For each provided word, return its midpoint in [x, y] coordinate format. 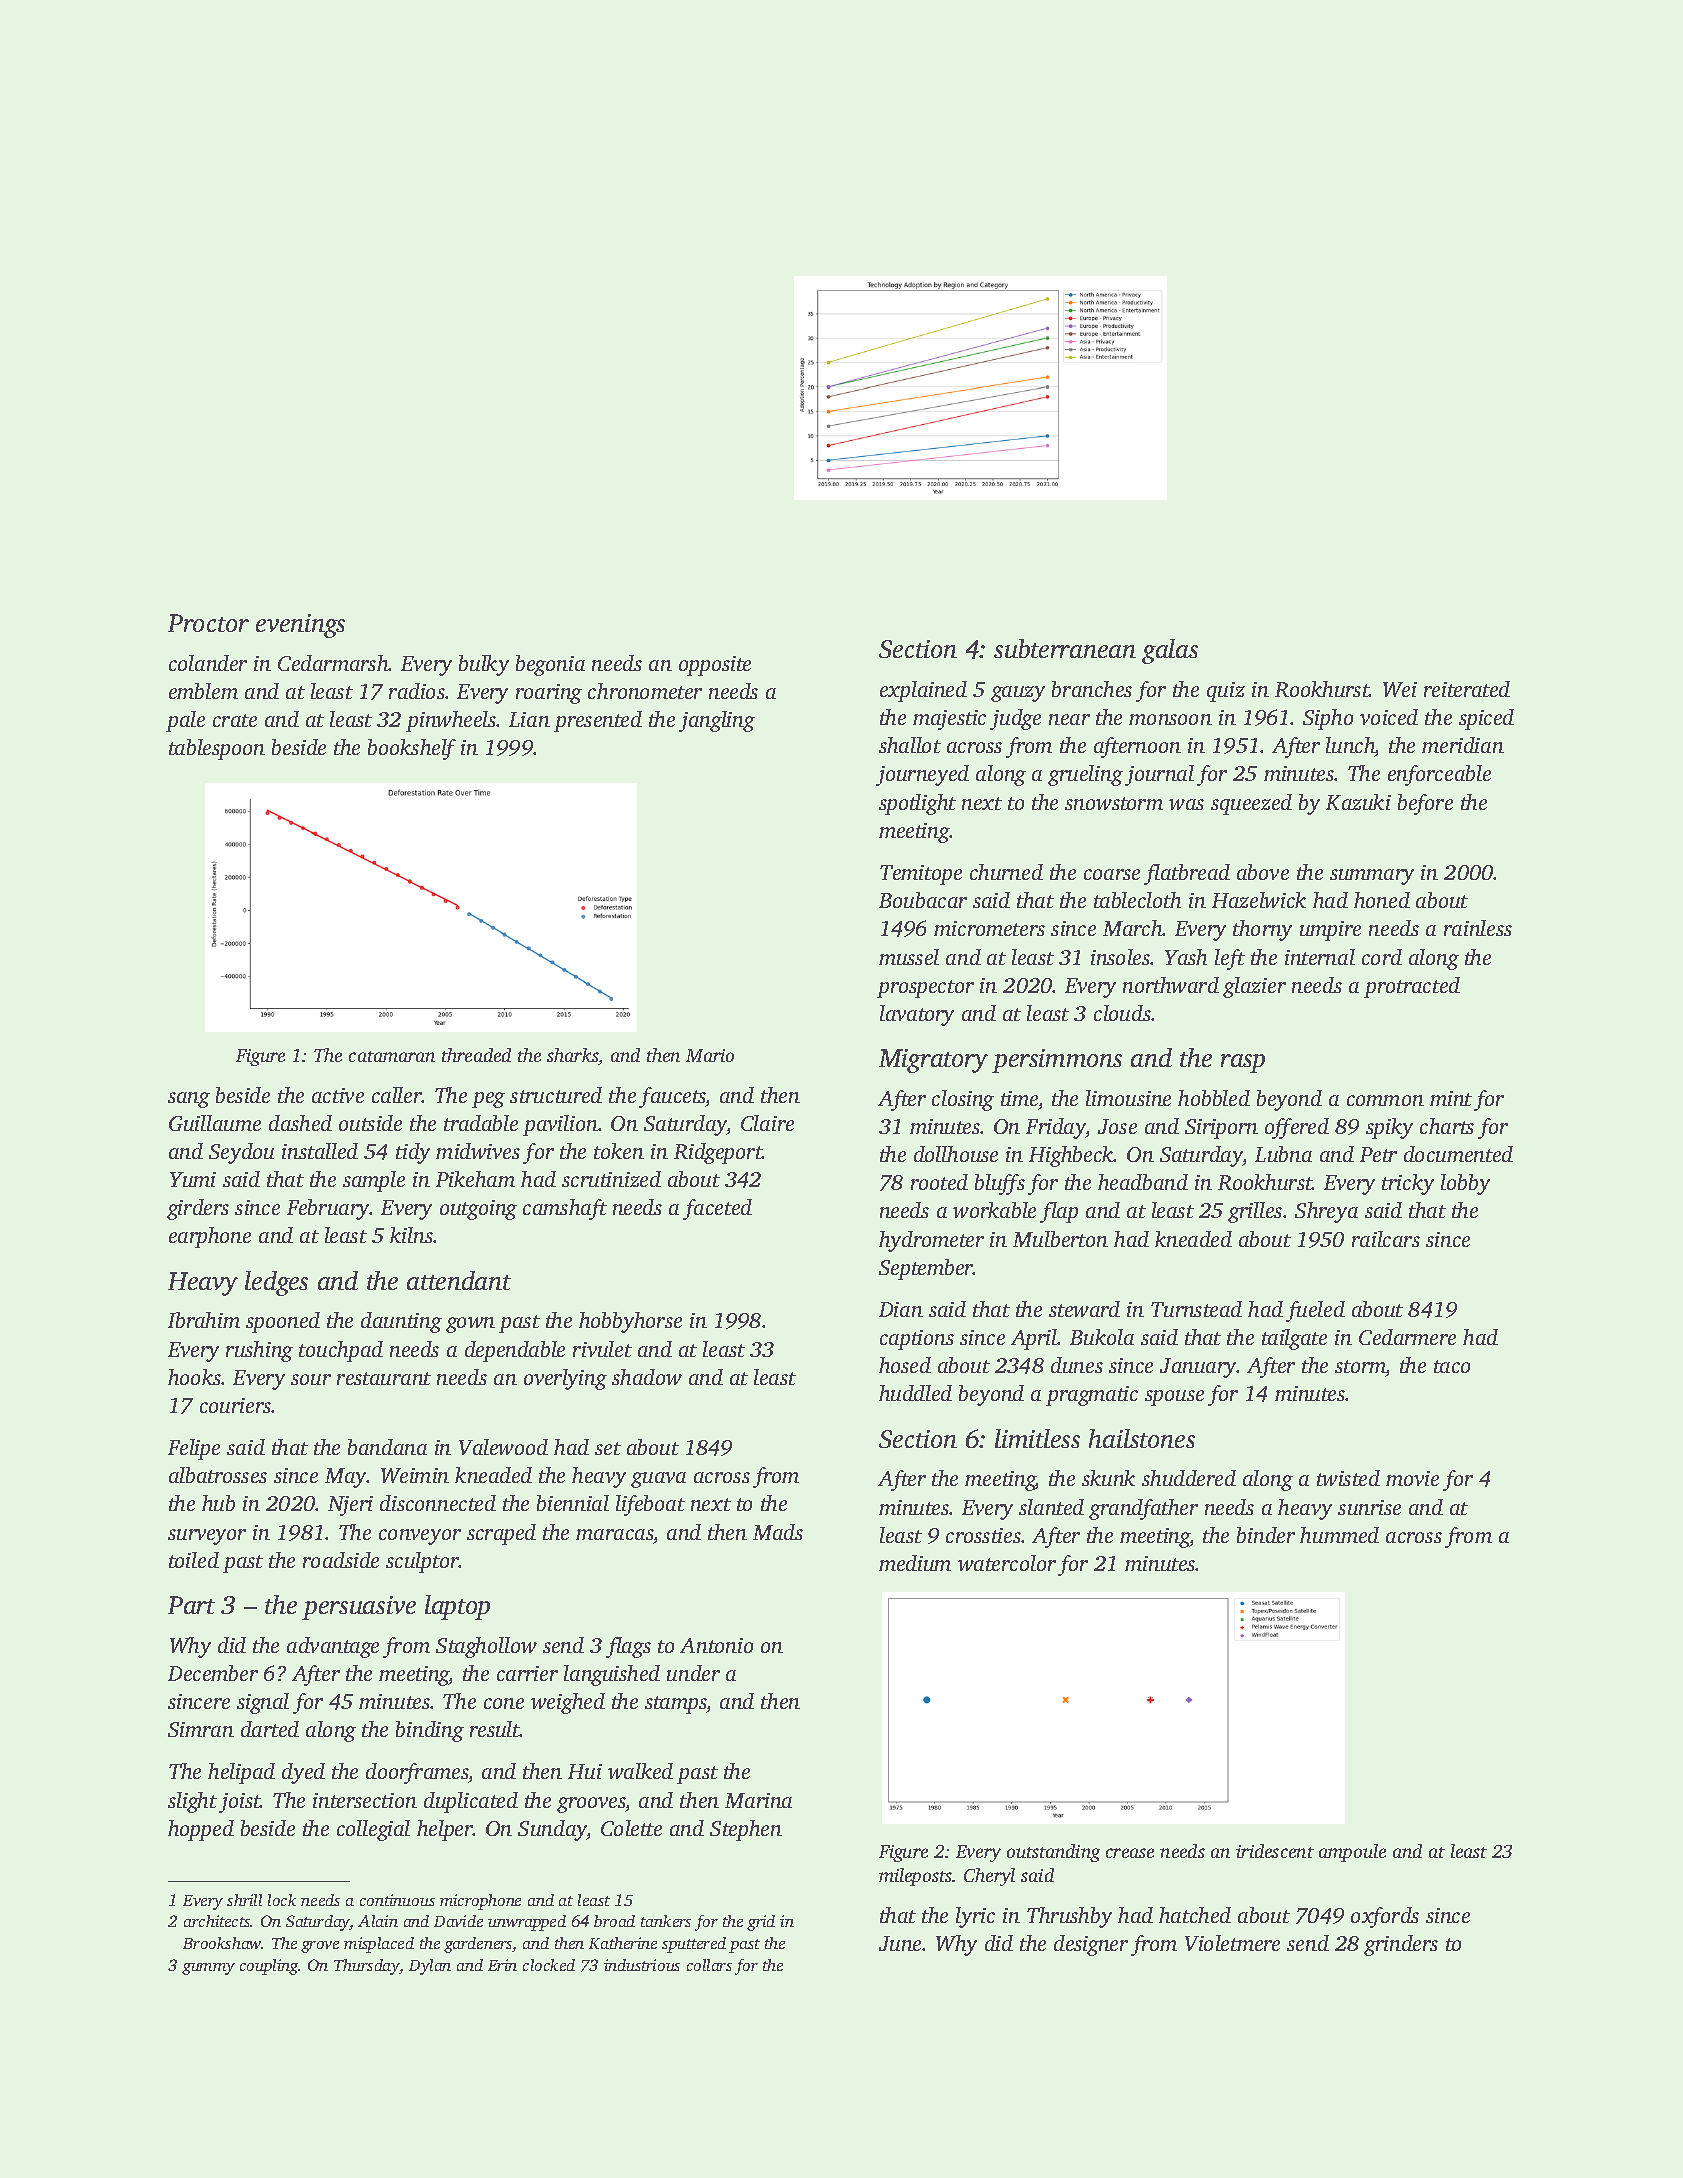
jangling [717, 721]
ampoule [1352, 1853]
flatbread [1187, 874]
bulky [484, 665]
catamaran [392, 1056]
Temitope [921, 875]
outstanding [1053, 1853]
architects [217, 1921]
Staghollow [486, 1647]
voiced [1389, 717]
